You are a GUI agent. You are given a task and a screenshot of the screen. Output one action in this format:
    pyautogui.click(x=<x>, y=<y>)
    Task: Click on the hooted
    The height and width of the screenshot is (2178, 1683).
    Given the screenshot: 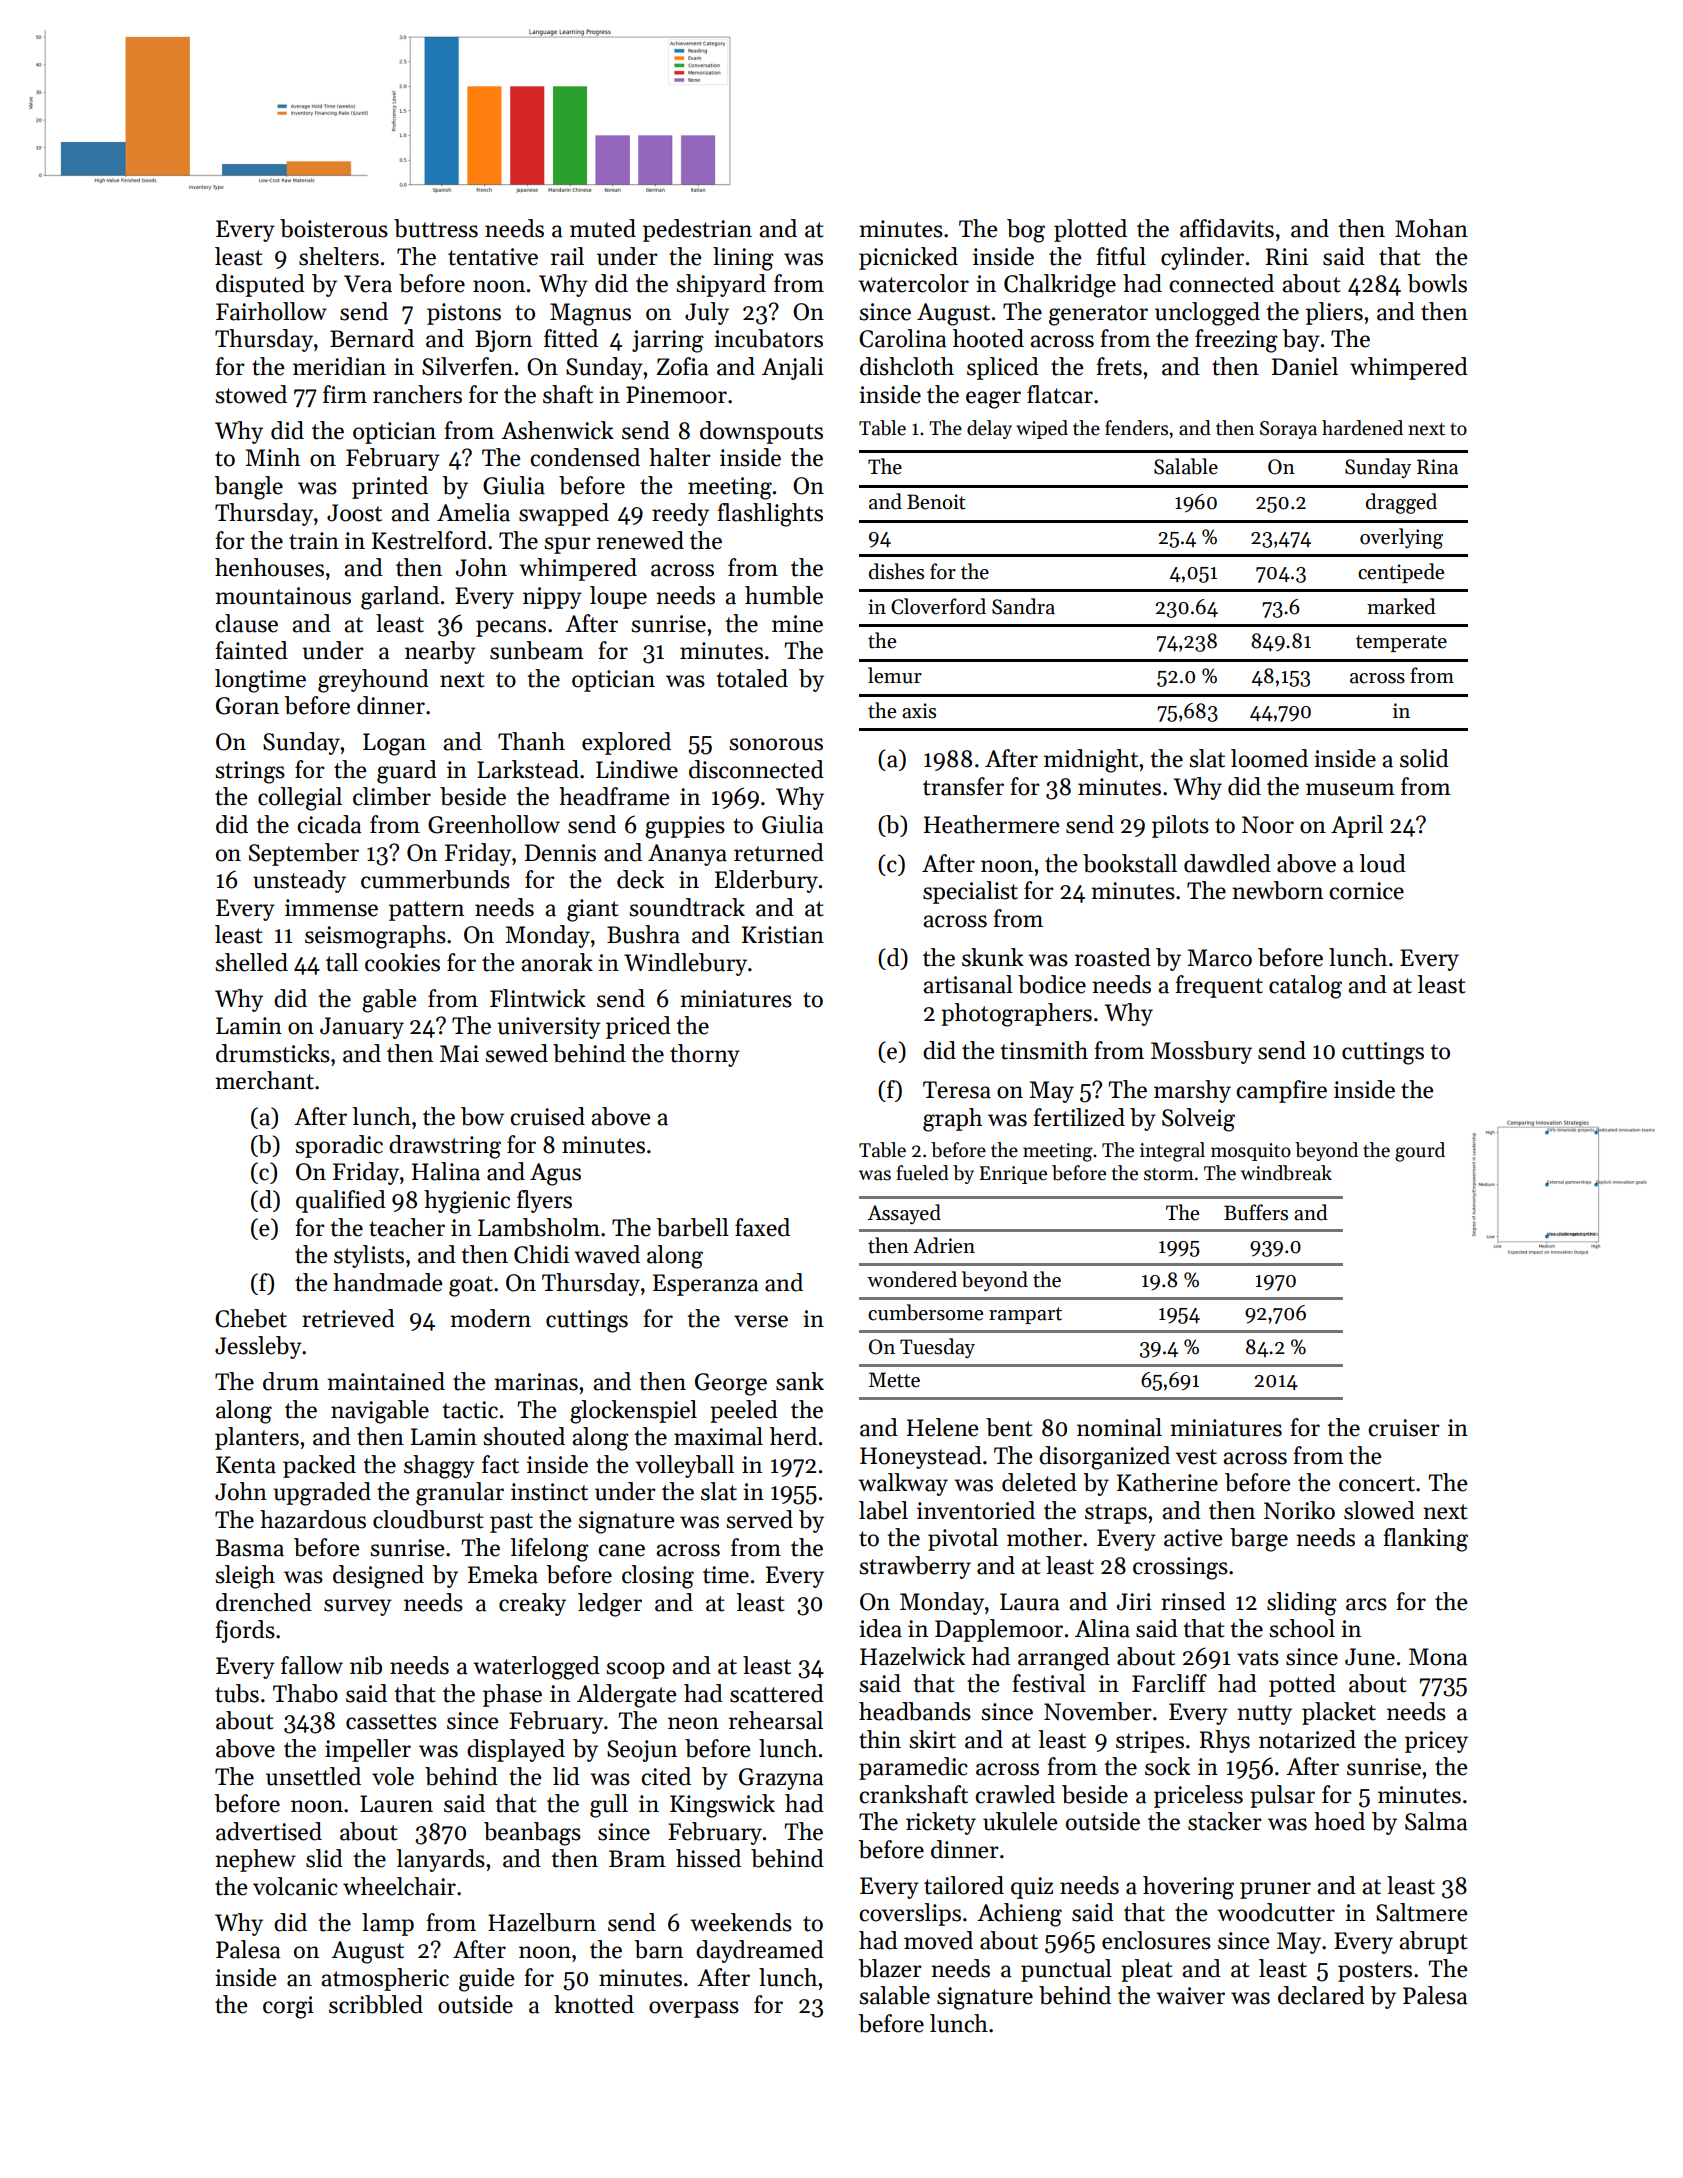 What is the action you would take?
    pyautogui.click(x=988, y=338)
